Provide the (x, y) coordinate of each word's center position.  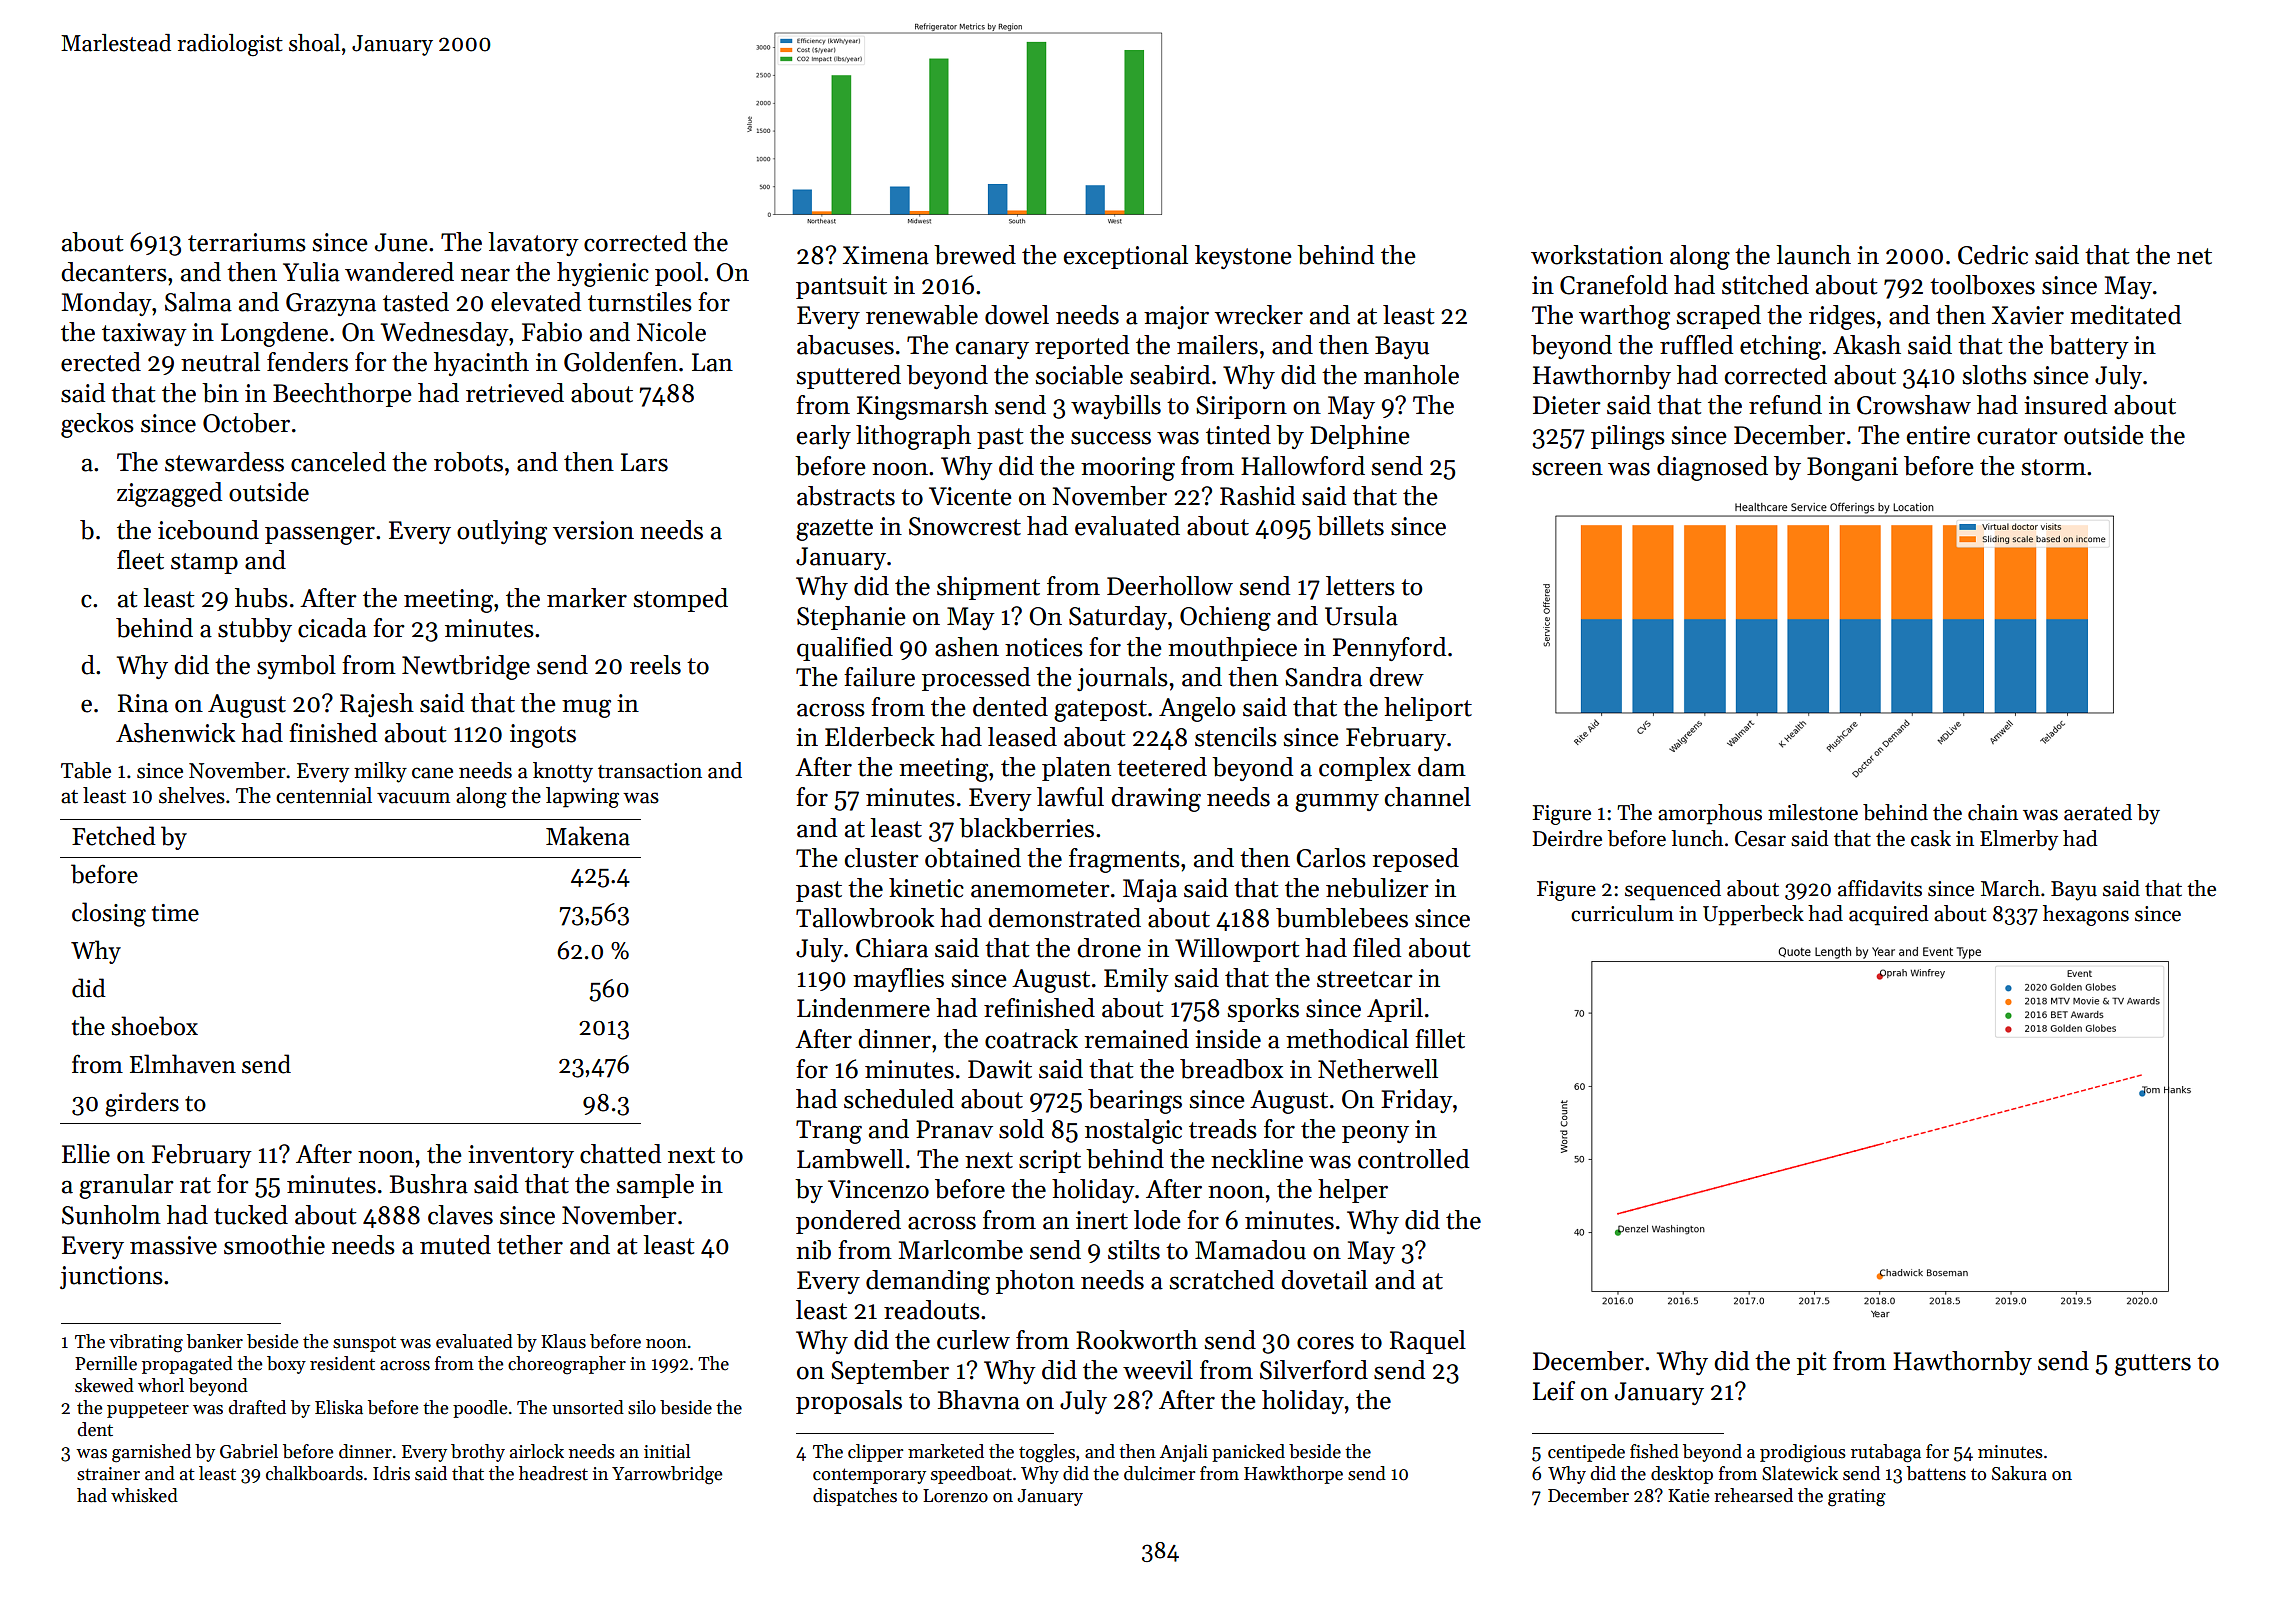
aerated (2098, 812)
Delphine (1359, 437)
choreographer (567, 1365)
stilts (1134, 1250)
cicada (332, 628)
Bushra (429, 1184)
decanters (114, 272)
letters (1360, 586)
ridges (1842, 317)
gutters (2153, 1365)
